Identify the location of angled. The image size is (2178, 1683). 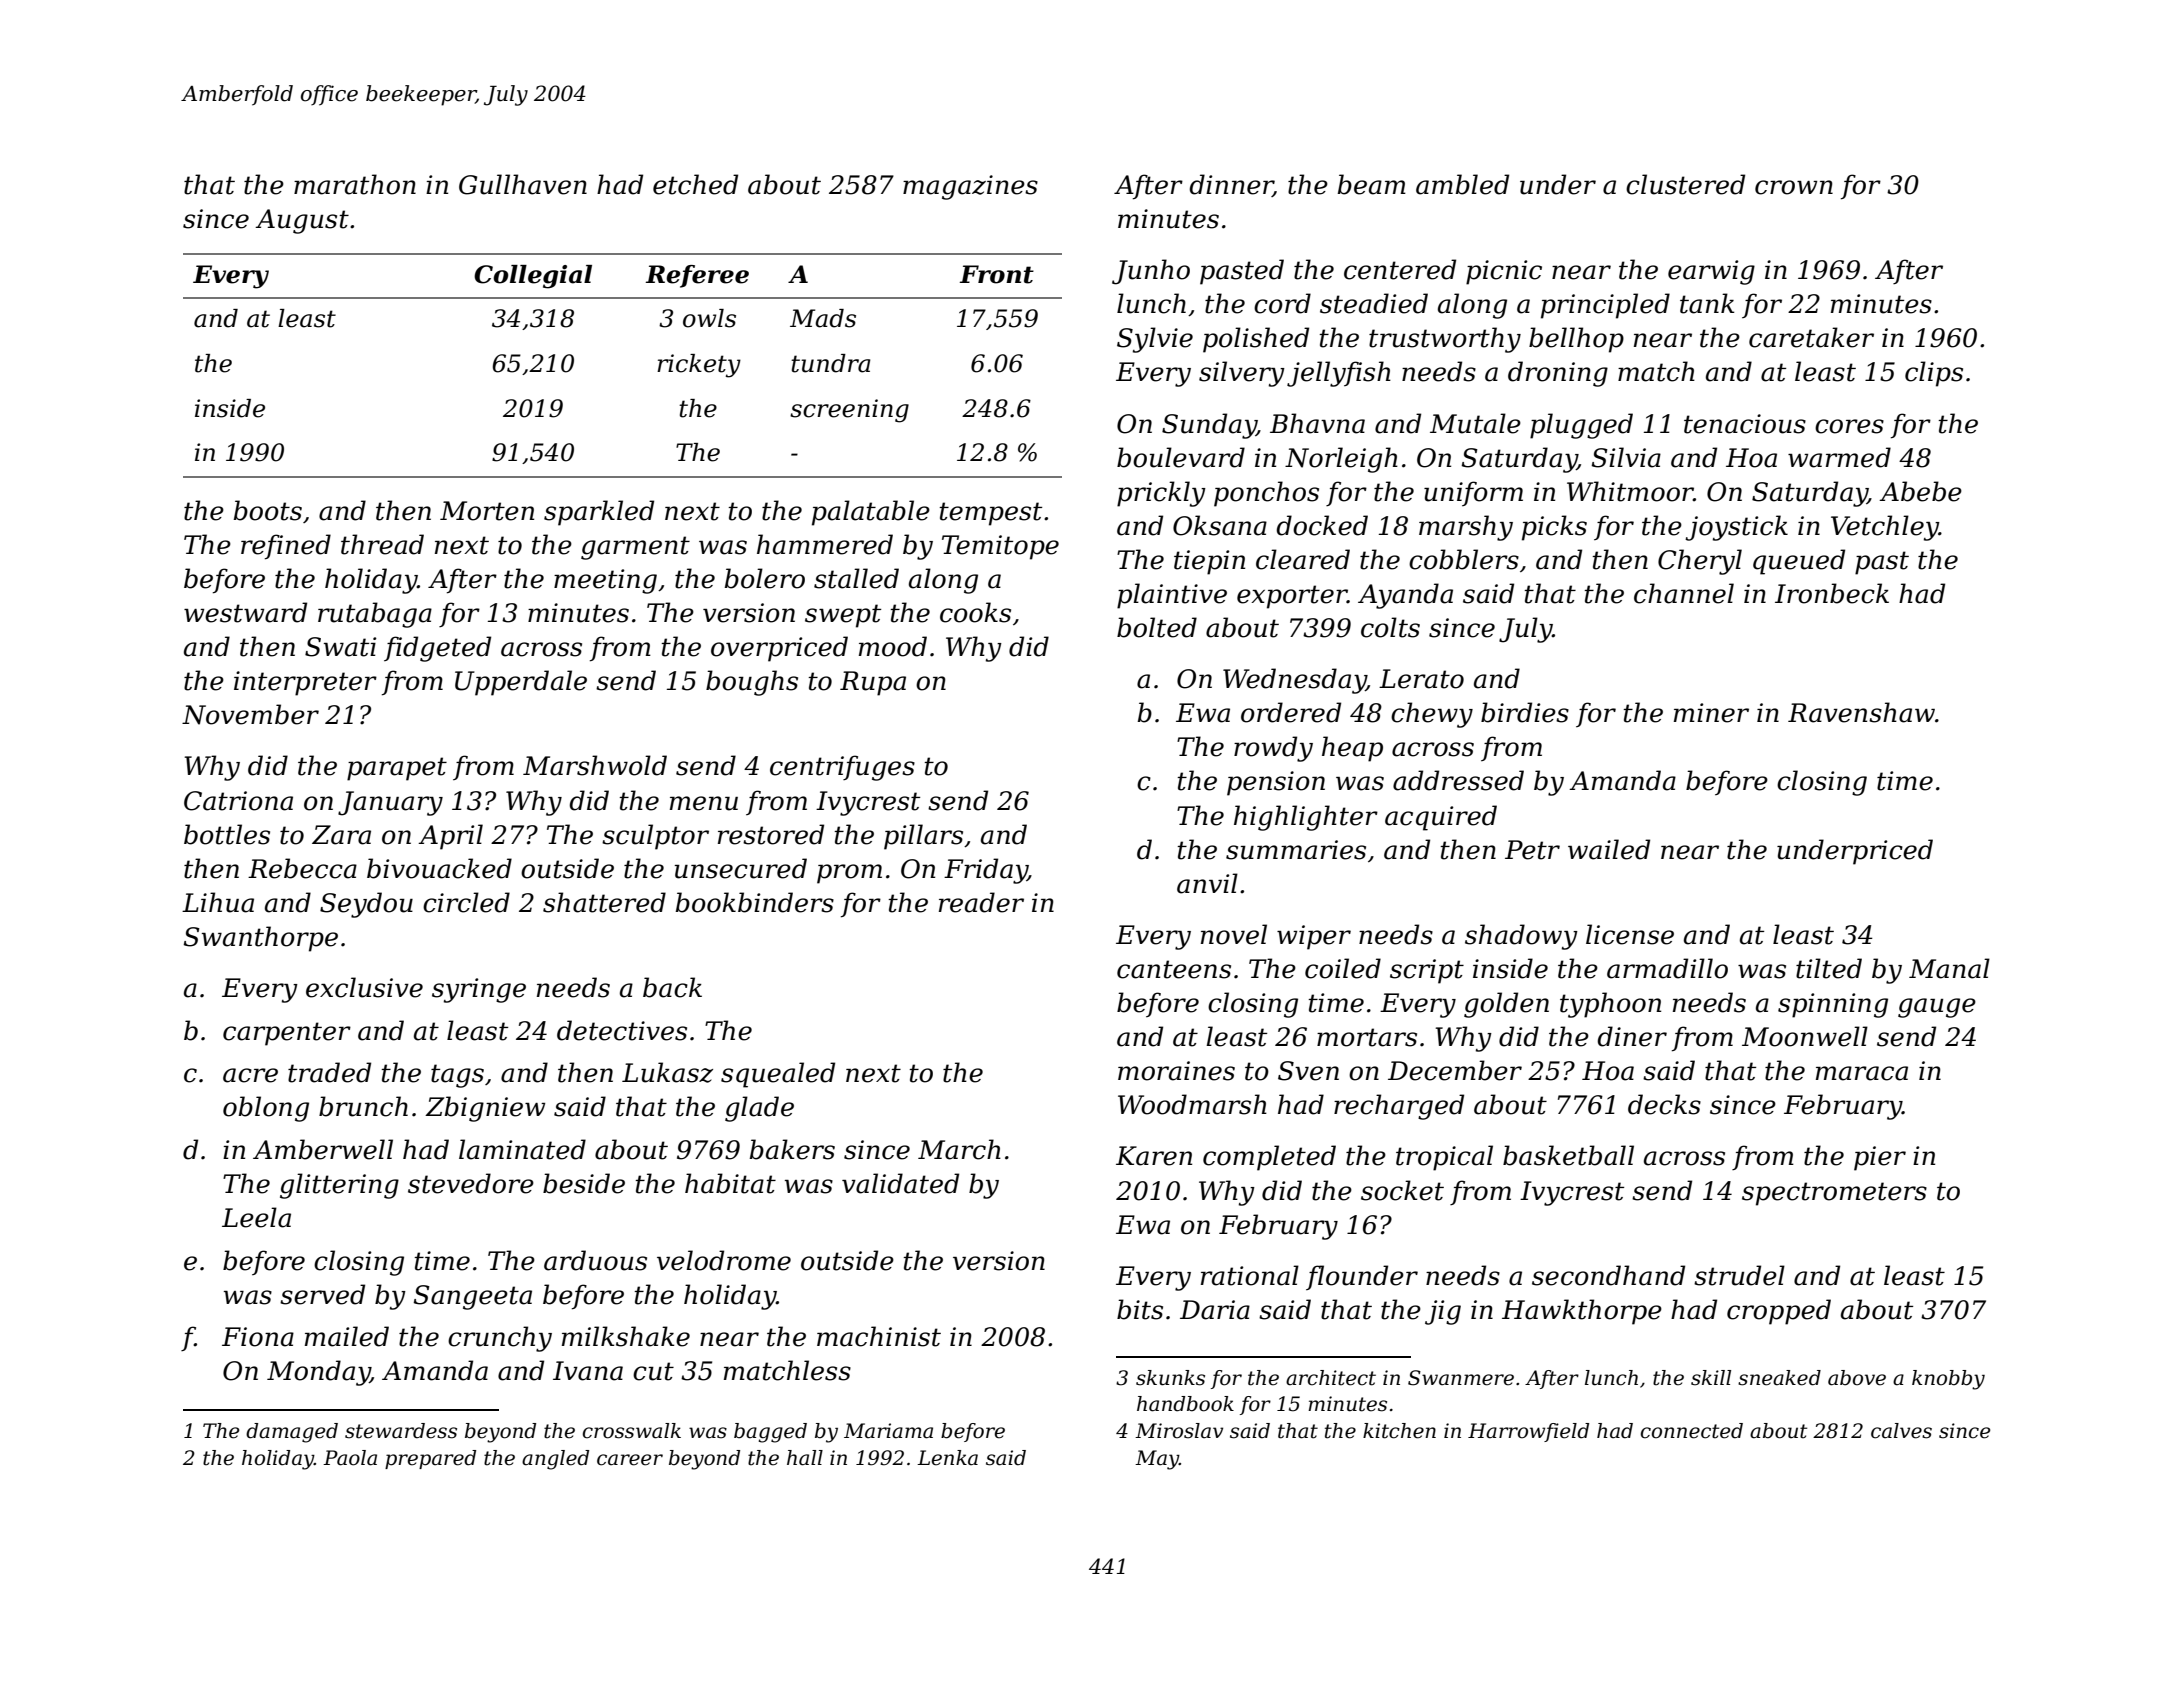
(555, 1460).
